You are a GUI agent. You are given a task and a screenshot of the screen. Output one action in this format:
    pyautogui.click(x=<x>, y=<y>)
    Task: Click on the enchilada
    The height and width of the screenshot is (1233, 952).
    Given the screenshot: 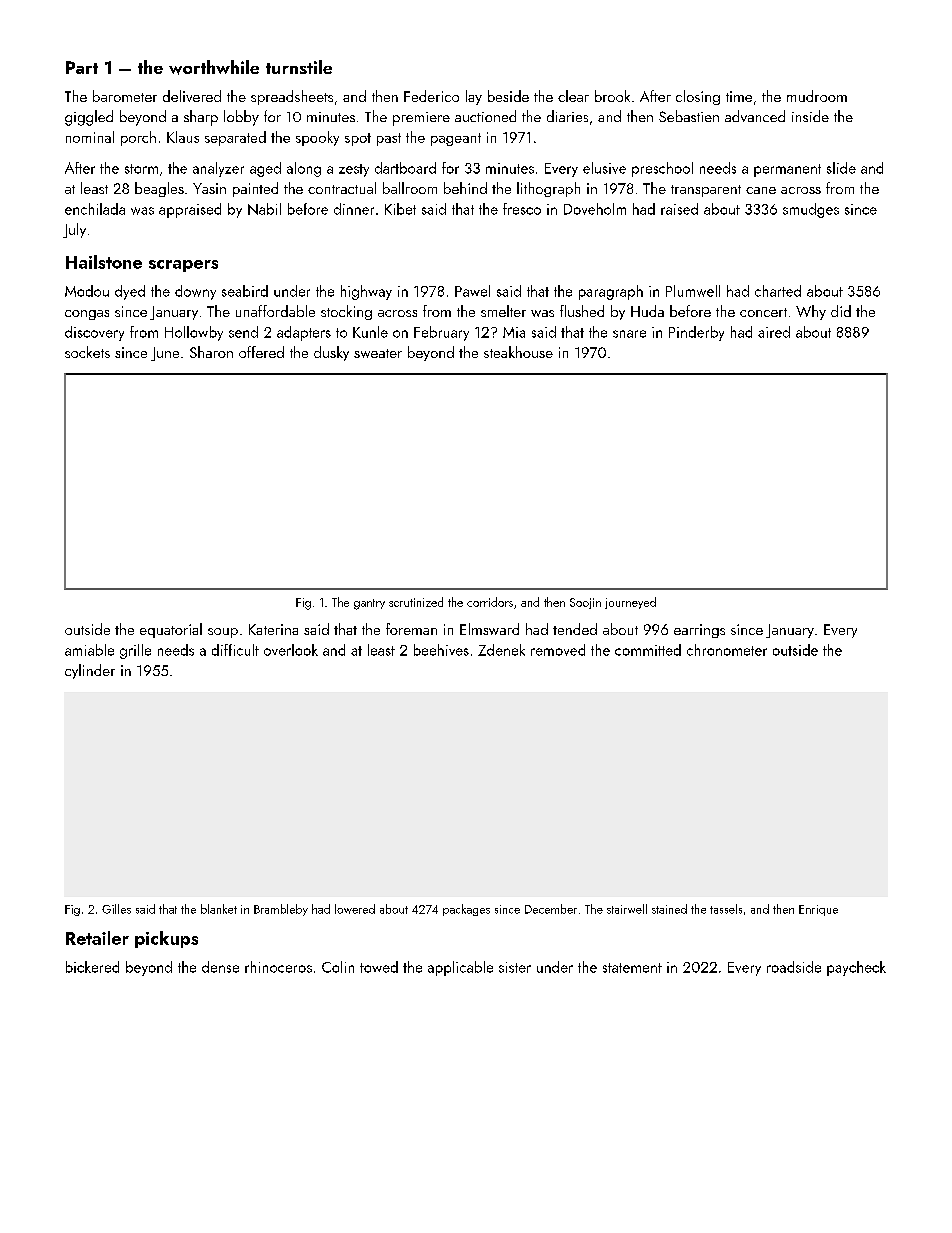 What is the action you would take?
    pyautogui.click(x=95, y=209)
